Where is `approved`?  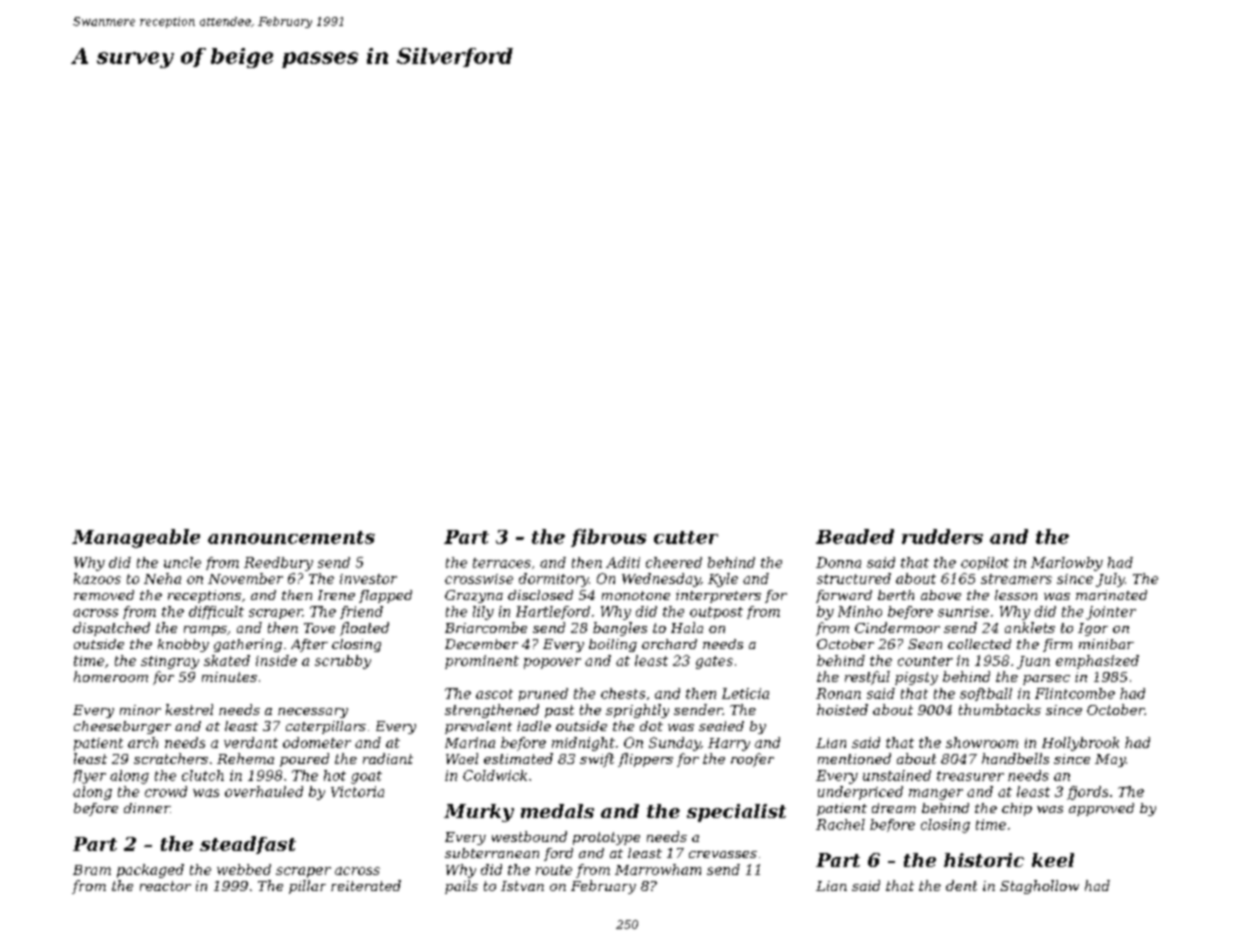
approved is located at coordinates (1101, 809).
